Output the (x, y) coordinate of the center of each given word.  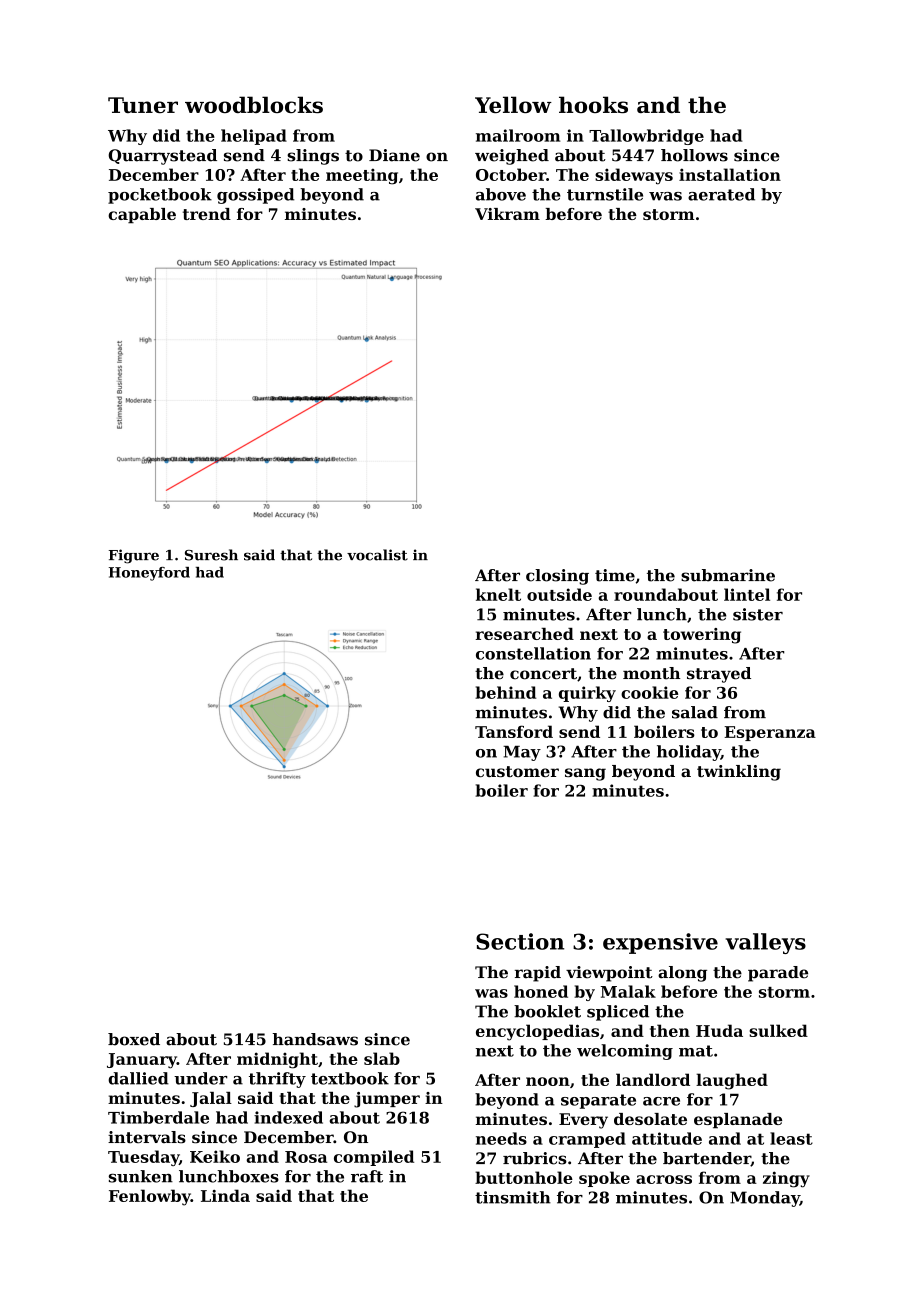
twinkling (739, 773)
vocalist (377, 555)
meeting (362, 176)
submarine (728, 575)
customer (517, 771)
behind (505, 692)
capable (142, 216)
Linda (225, 1195)
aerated (721, 194)
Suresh (211, 555)
